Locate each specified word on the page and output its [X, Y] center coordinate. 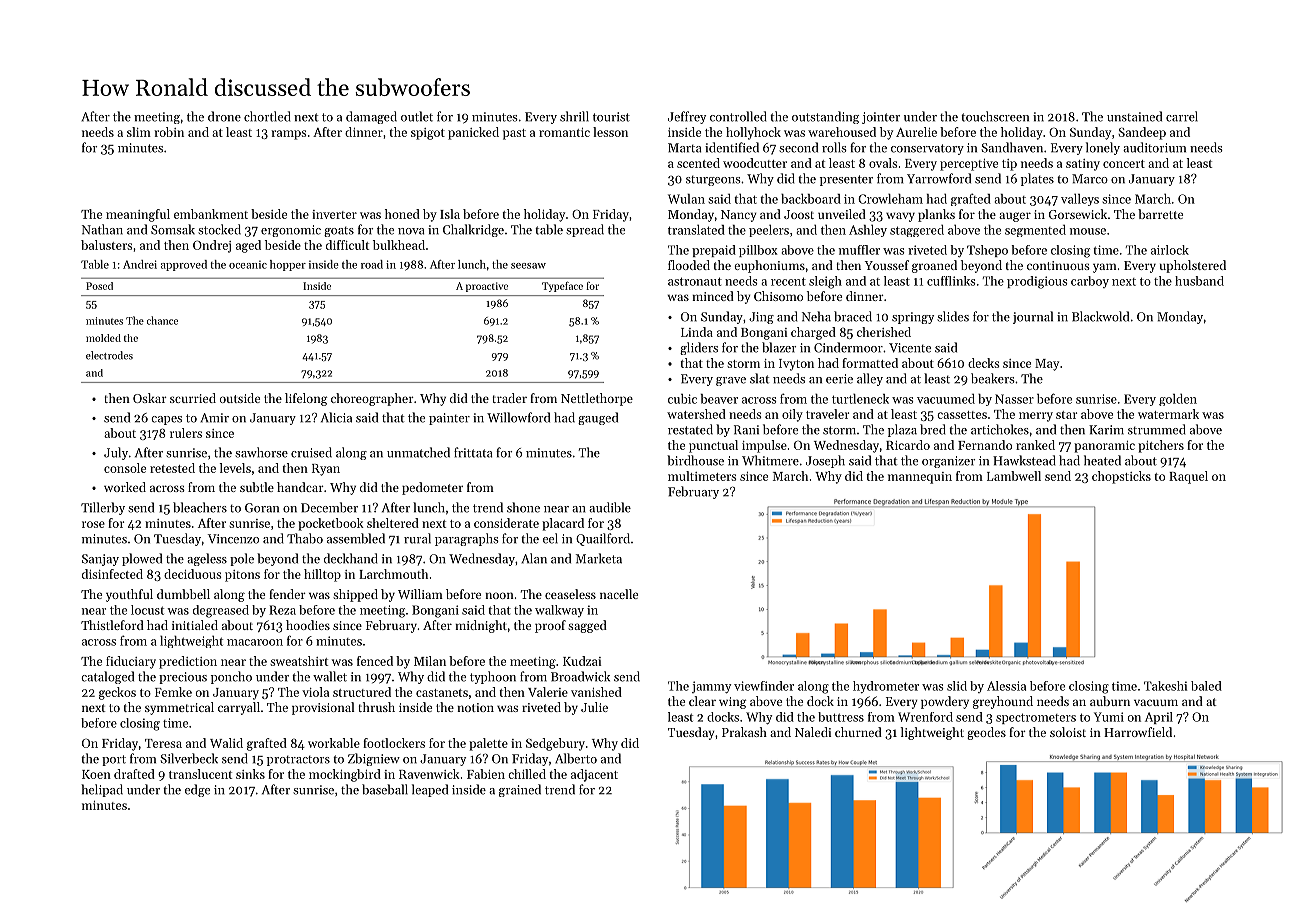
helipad [102, 790]
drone [224, 116]
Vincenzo [233, 539]
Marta [685, 148]
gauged [598, 418]
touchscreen [995, 116]
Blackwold [1100, 316]
